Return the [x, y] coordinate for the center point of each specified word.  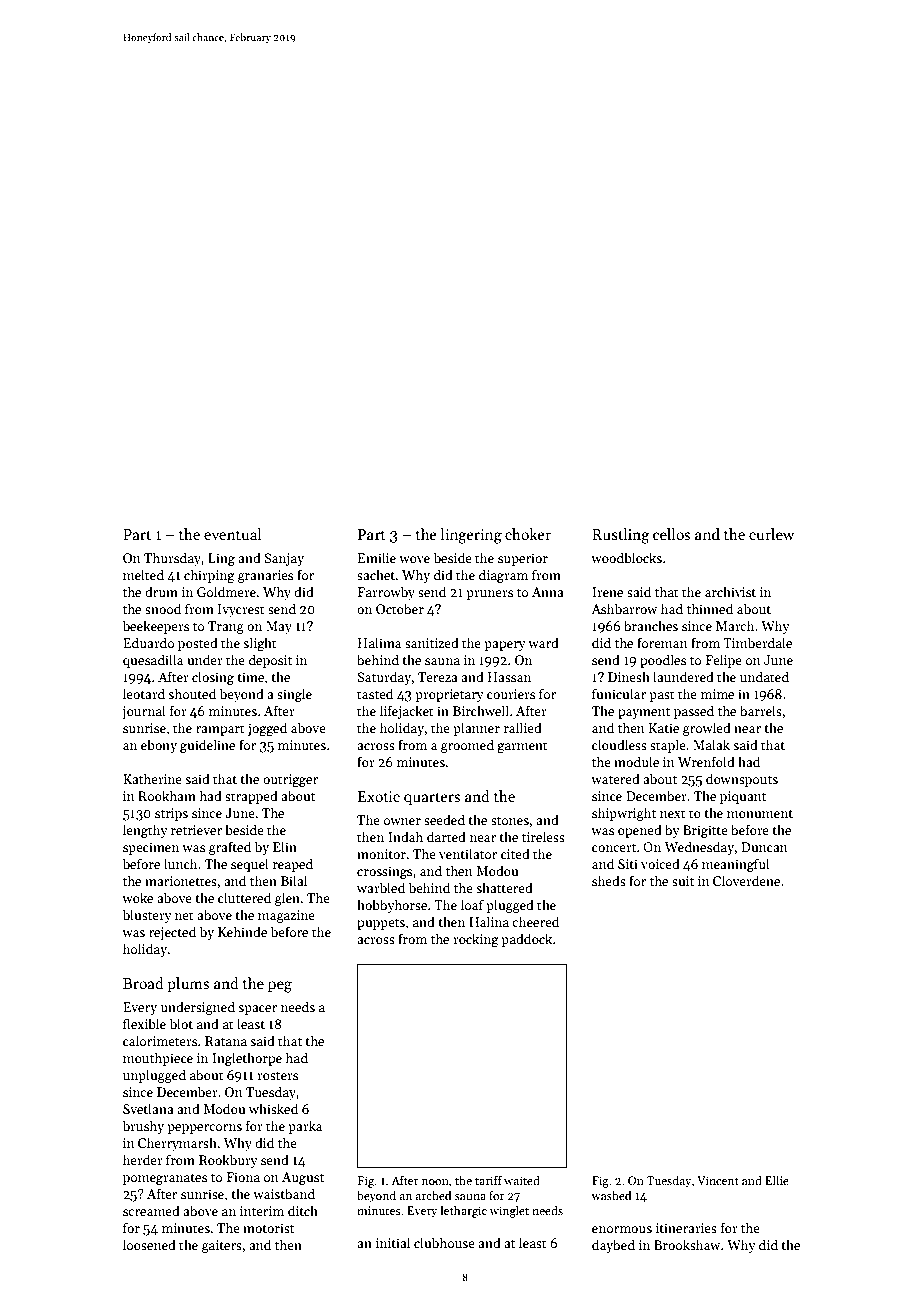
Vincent [718, 1180]
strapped [251, 797]
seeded [444, 819]
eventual [232, 534]
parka [305, 1127]
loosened [149, 1244]
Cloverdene [746, 880]
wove [414, 559]
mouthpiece [158, 1059]
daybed [613, 1246]
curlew [771, 534]
